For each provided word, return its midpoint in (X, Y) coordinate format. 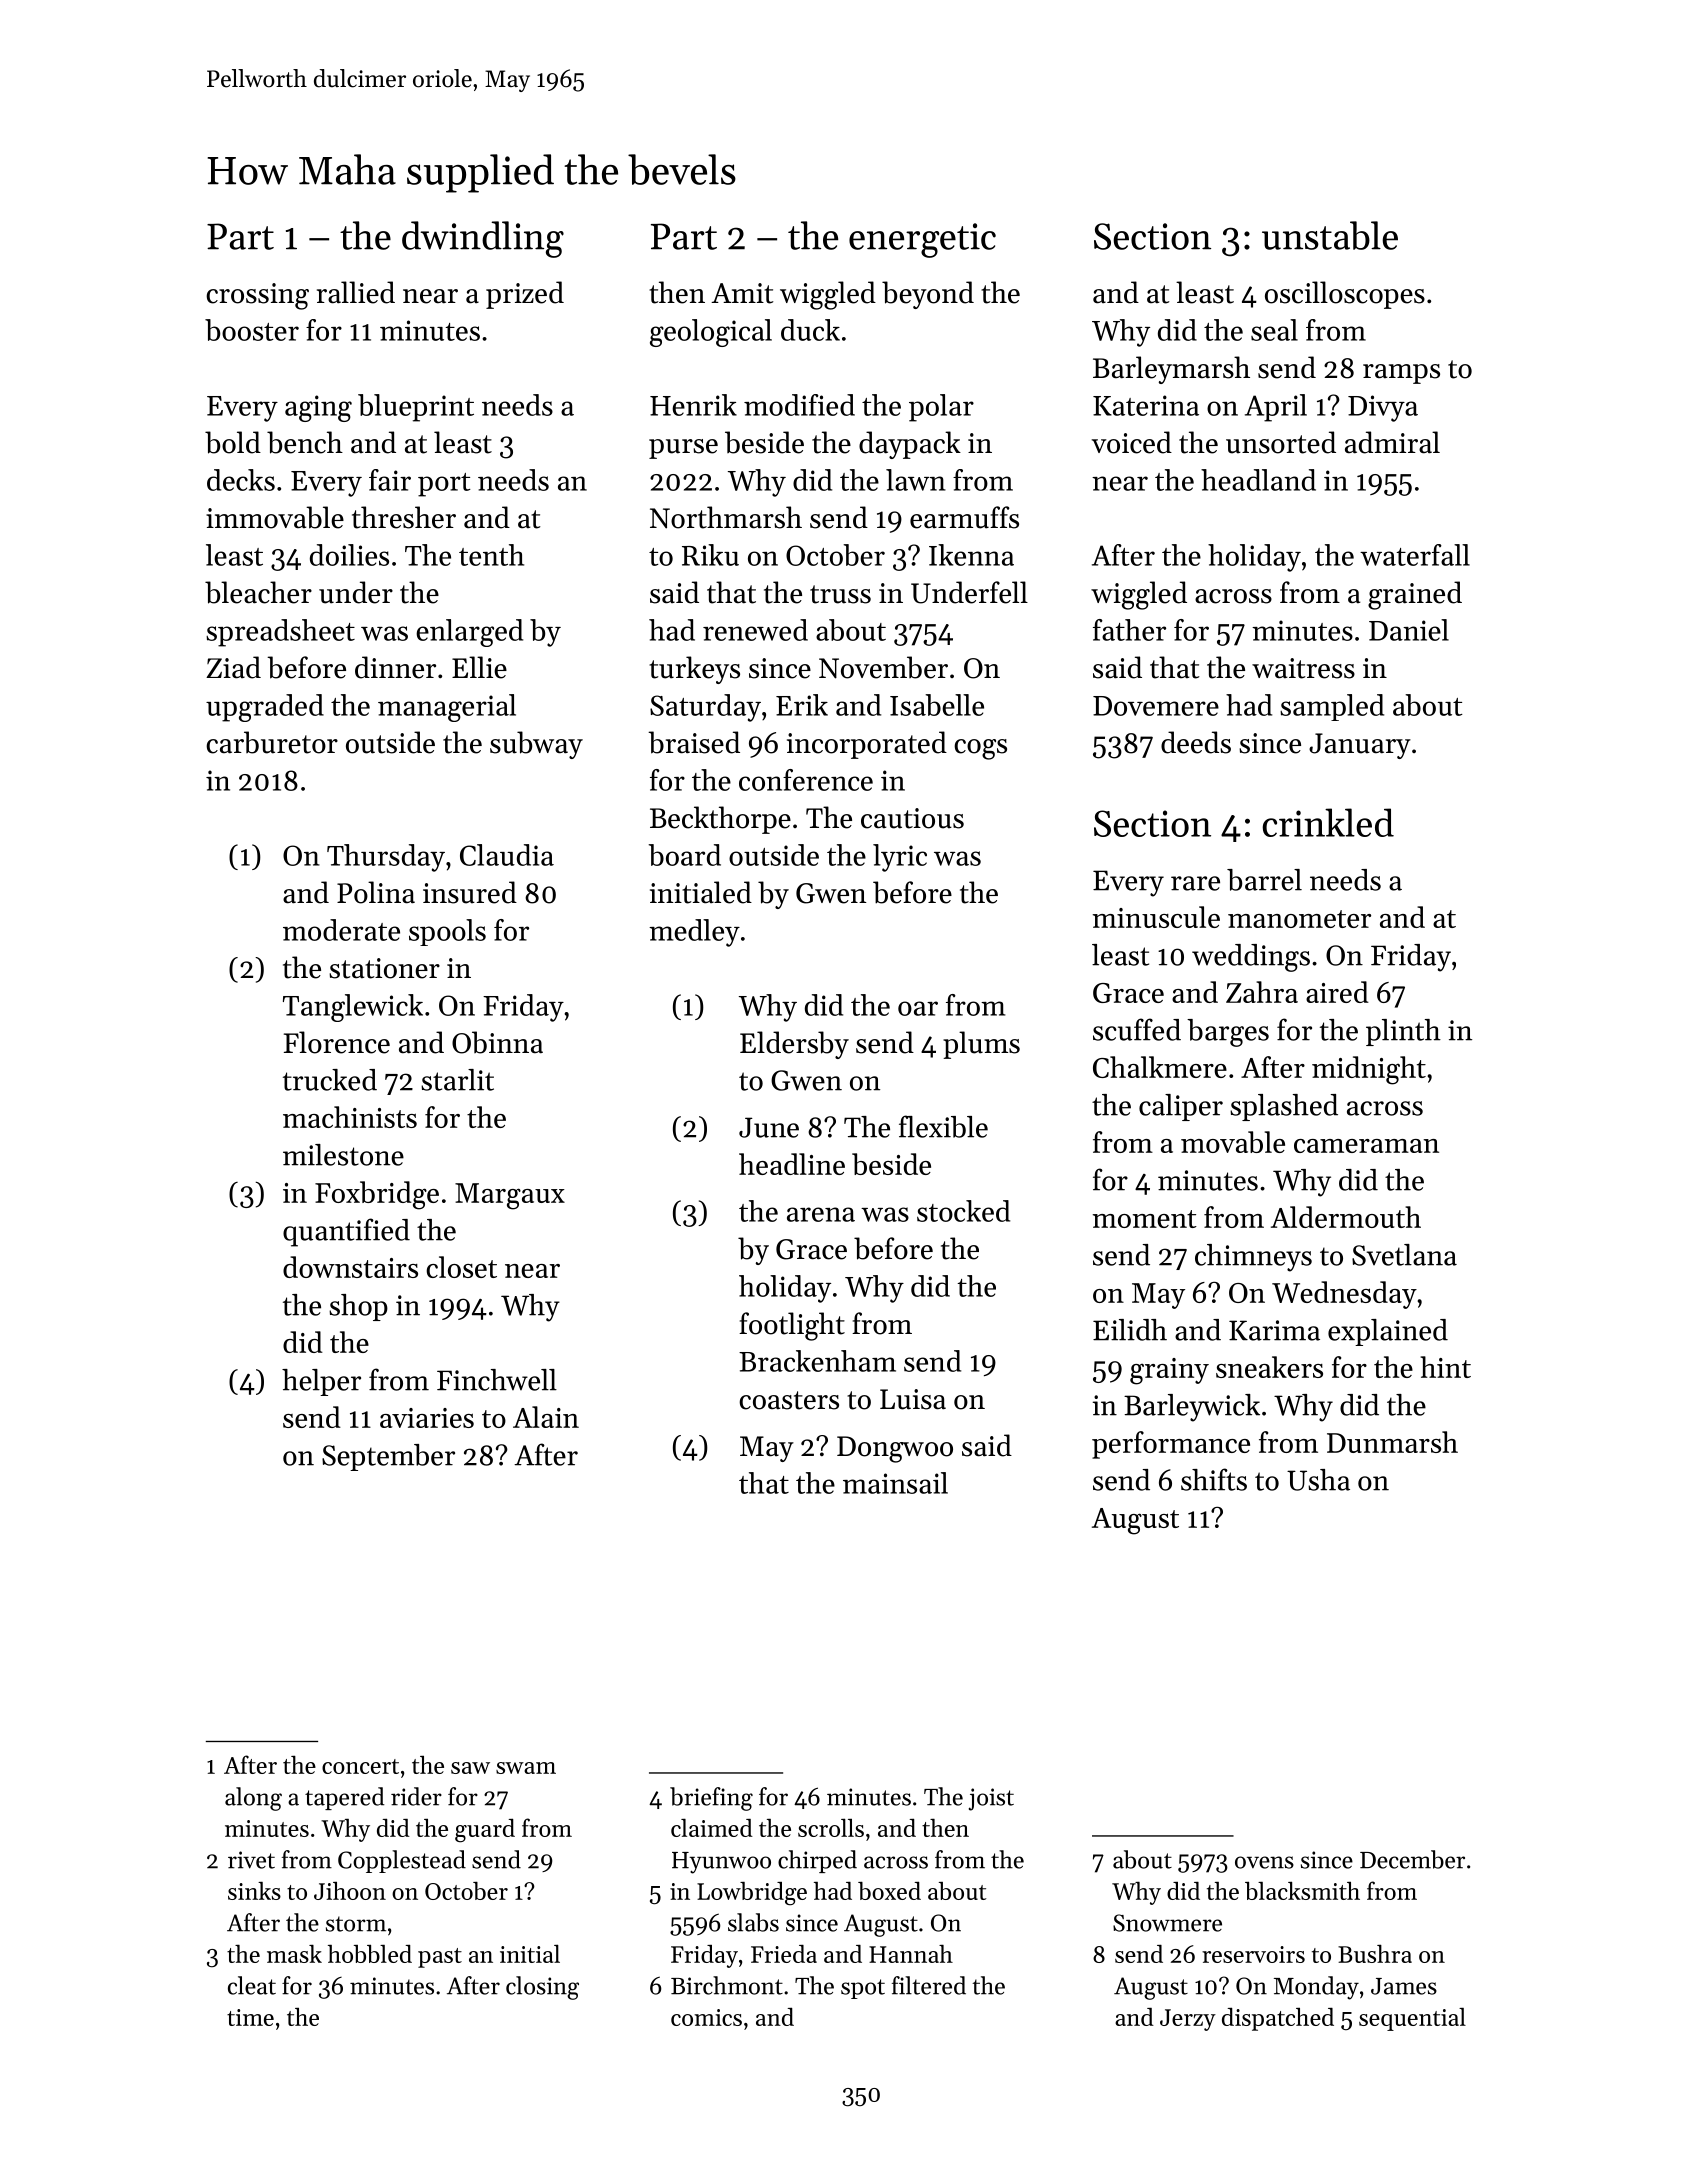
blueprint (416, 408)
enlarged (469, 633)
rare (1195, 883)
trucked (330, 1080)
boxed (889, 1891)
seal (1274, 330)
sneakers (1269, 1367)
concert (360, 1766)
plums (981, 1045)
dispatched (1278, 2019)
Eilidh (1130, 1330)
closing (542, 1988)
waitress (1303, 668)
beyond (928, 295)
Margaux (510, 1196)
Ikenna (971, 555)
